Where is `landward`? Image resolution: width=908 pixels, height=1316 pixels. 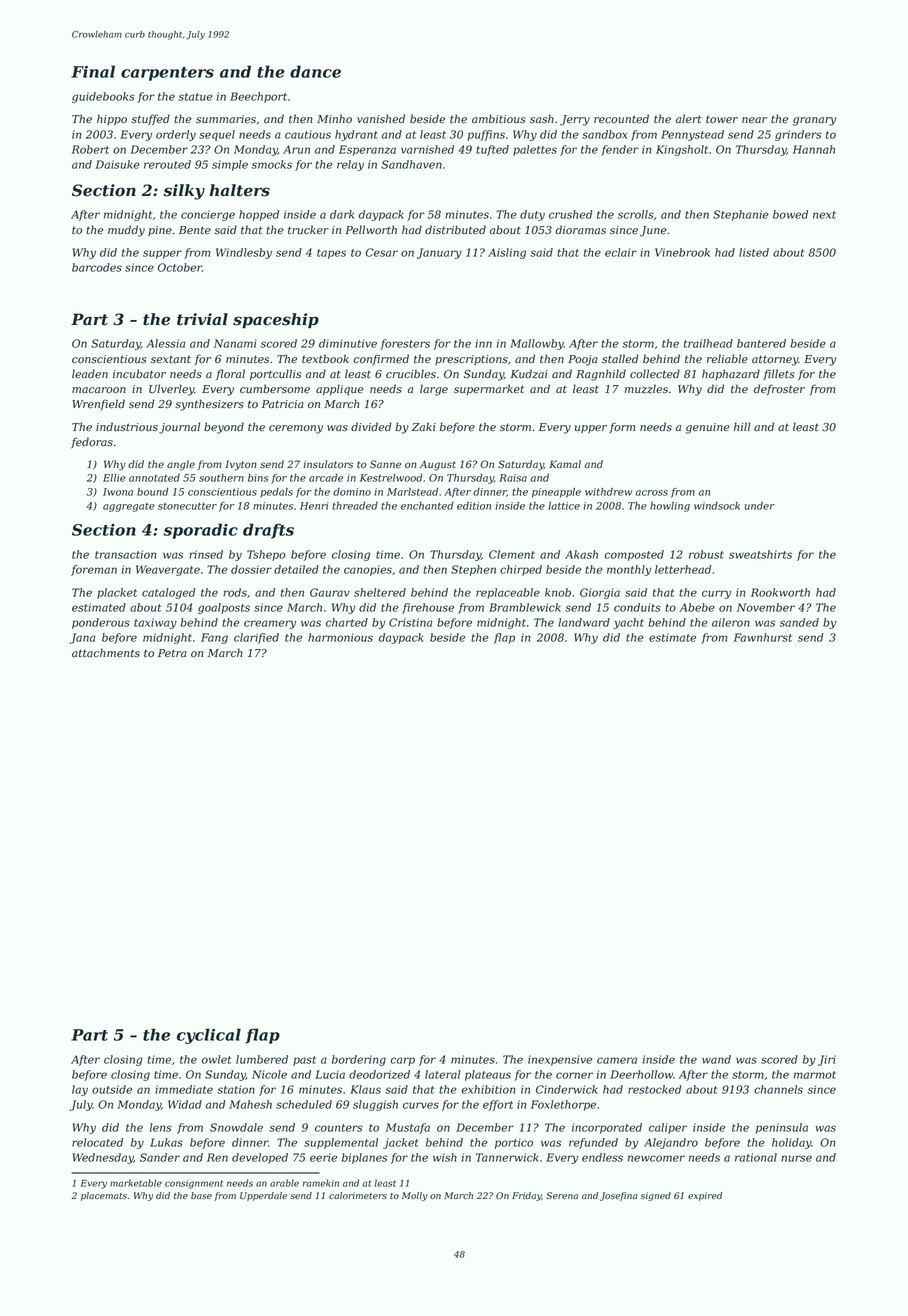 landward is located at coordinates (584, 622).
